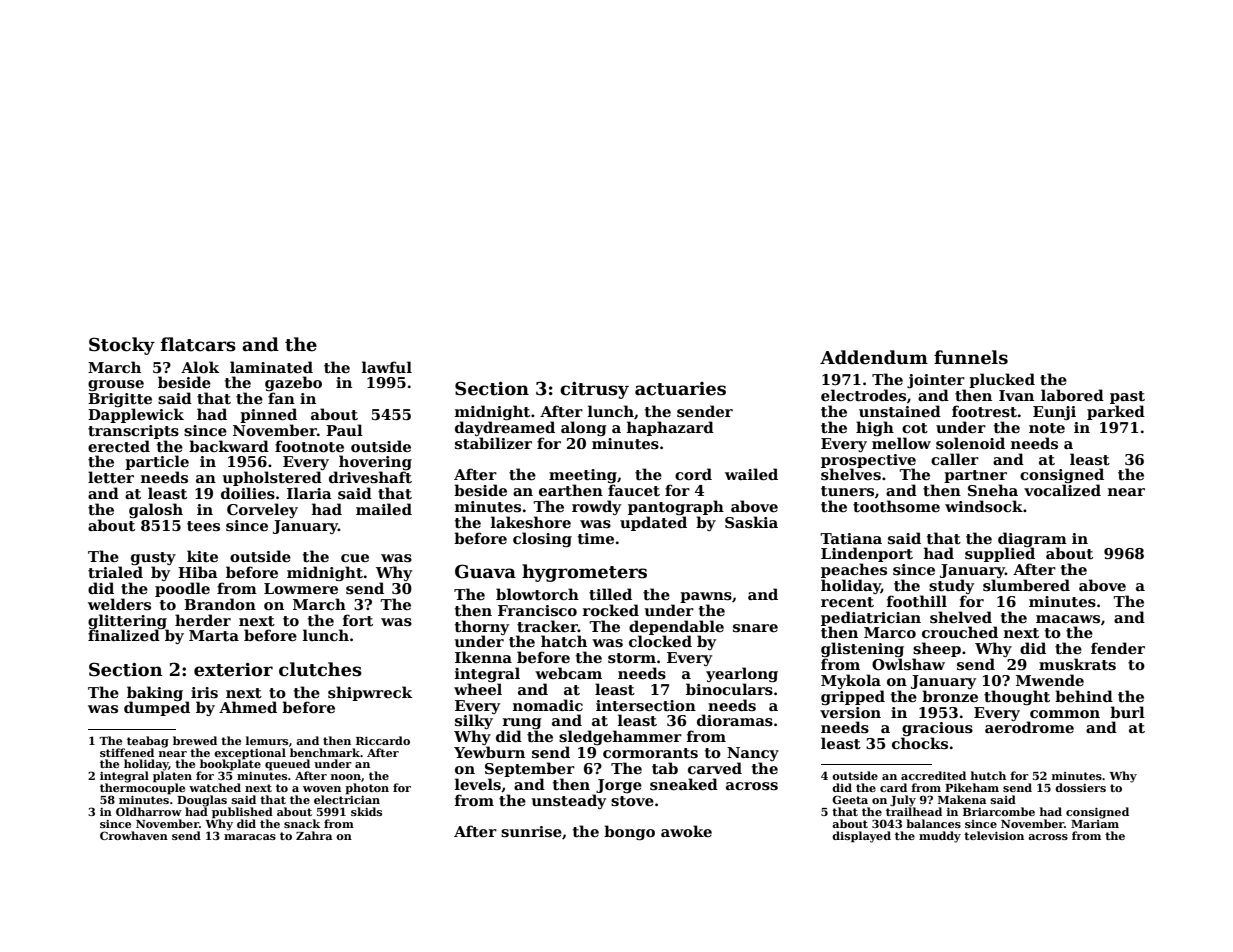  Describe the element at coordinates (871, 618) in the page. I see `pediatrician` at that location.
